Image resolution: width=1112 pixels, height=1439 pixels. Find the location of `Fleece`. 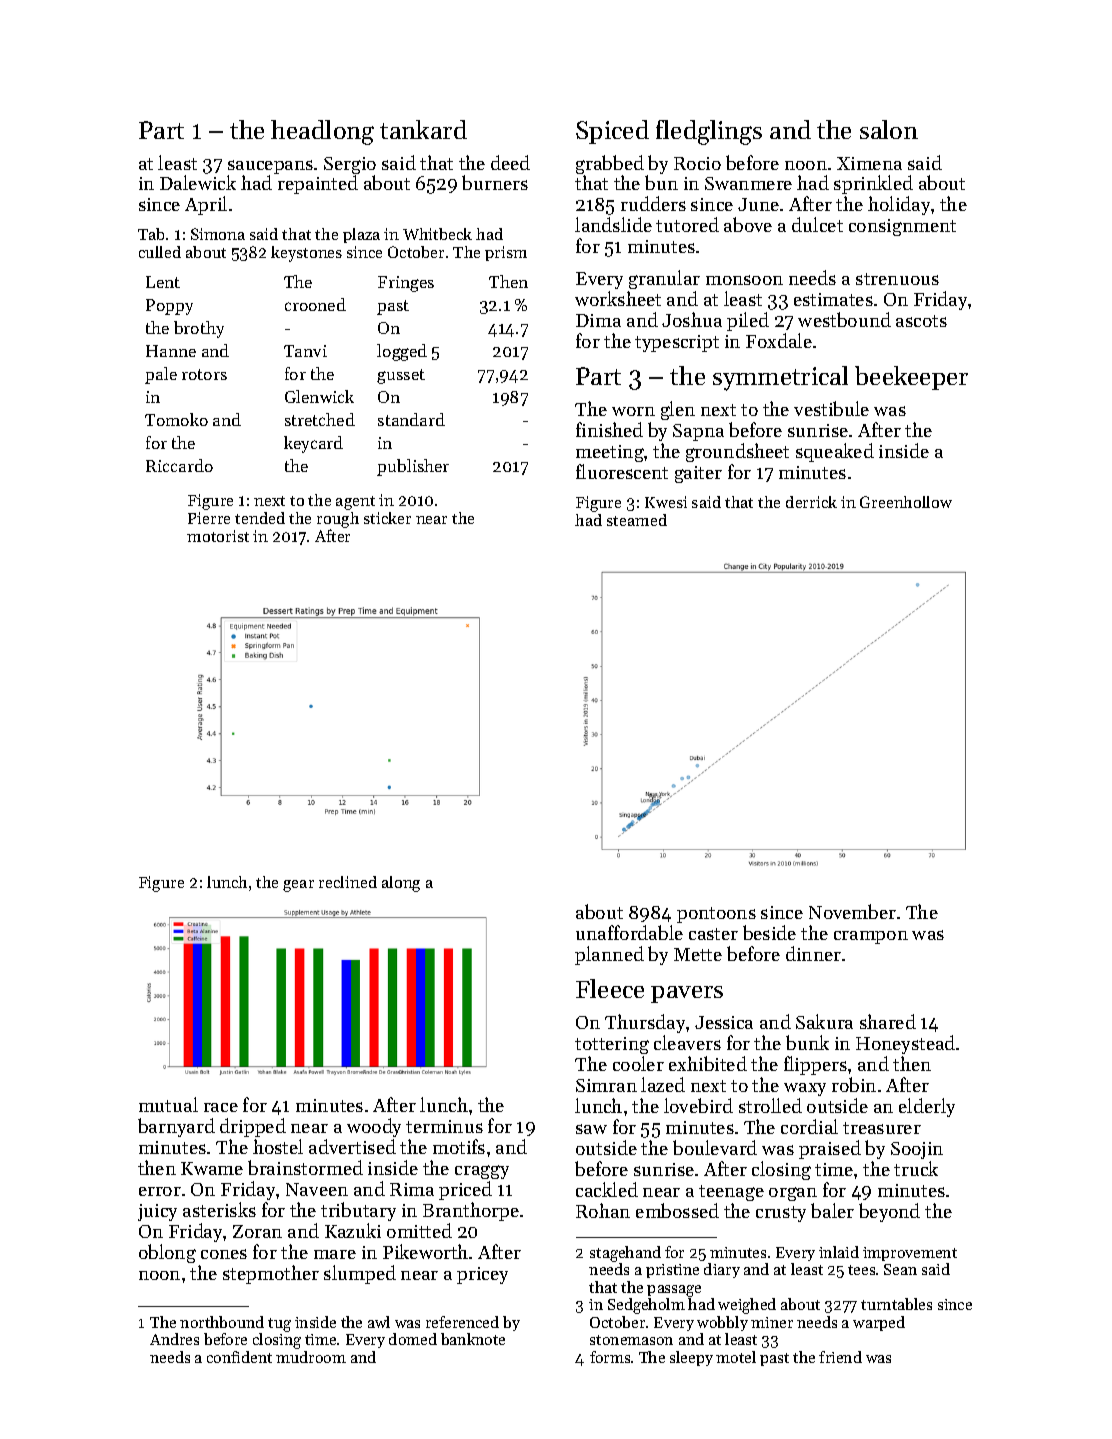

Fleece is located at coordinates (610, 988).
